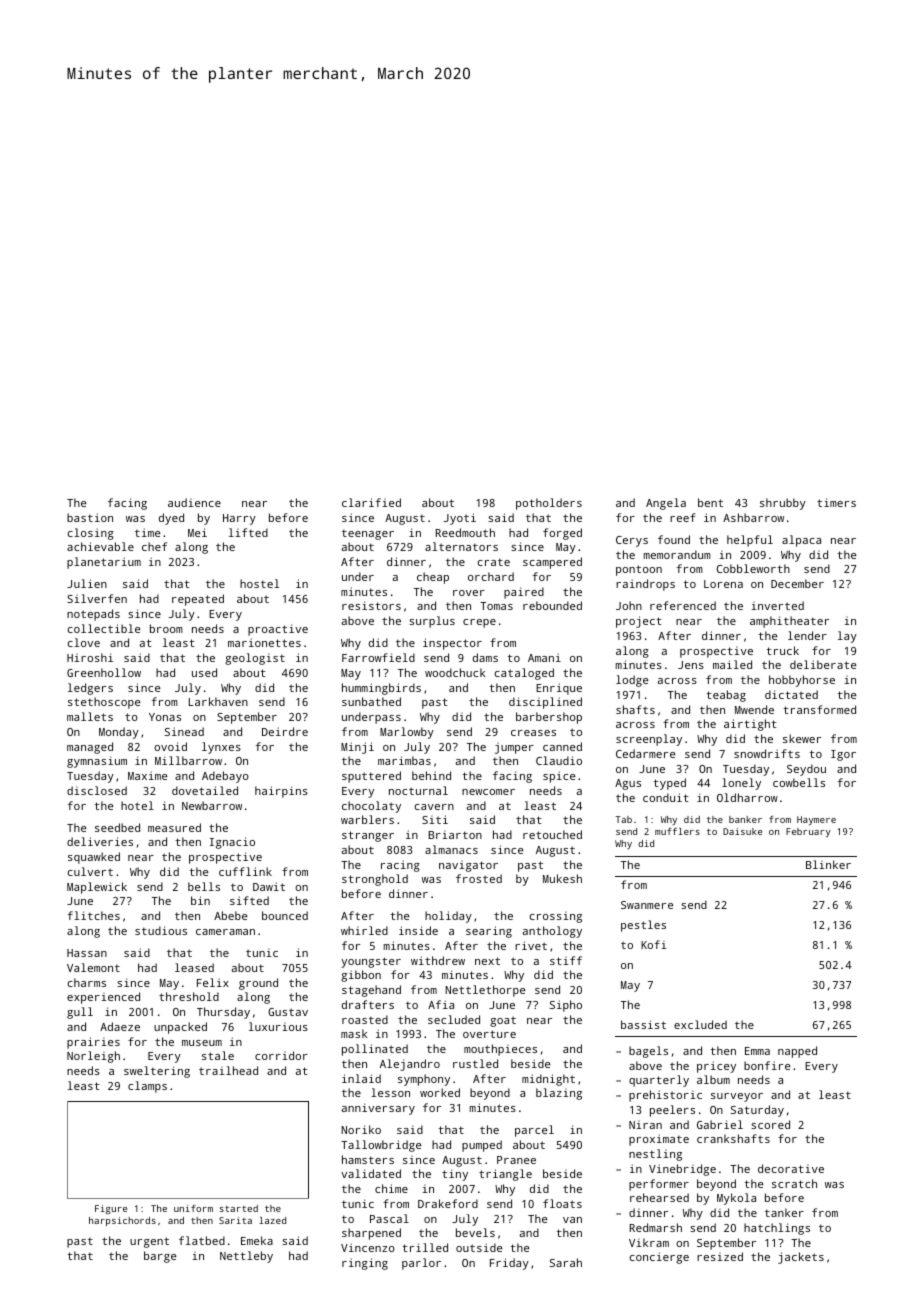 The height and width of the screenshot is (1308, 924). I want to click on Tallowbridge, so click(381, 1146).
